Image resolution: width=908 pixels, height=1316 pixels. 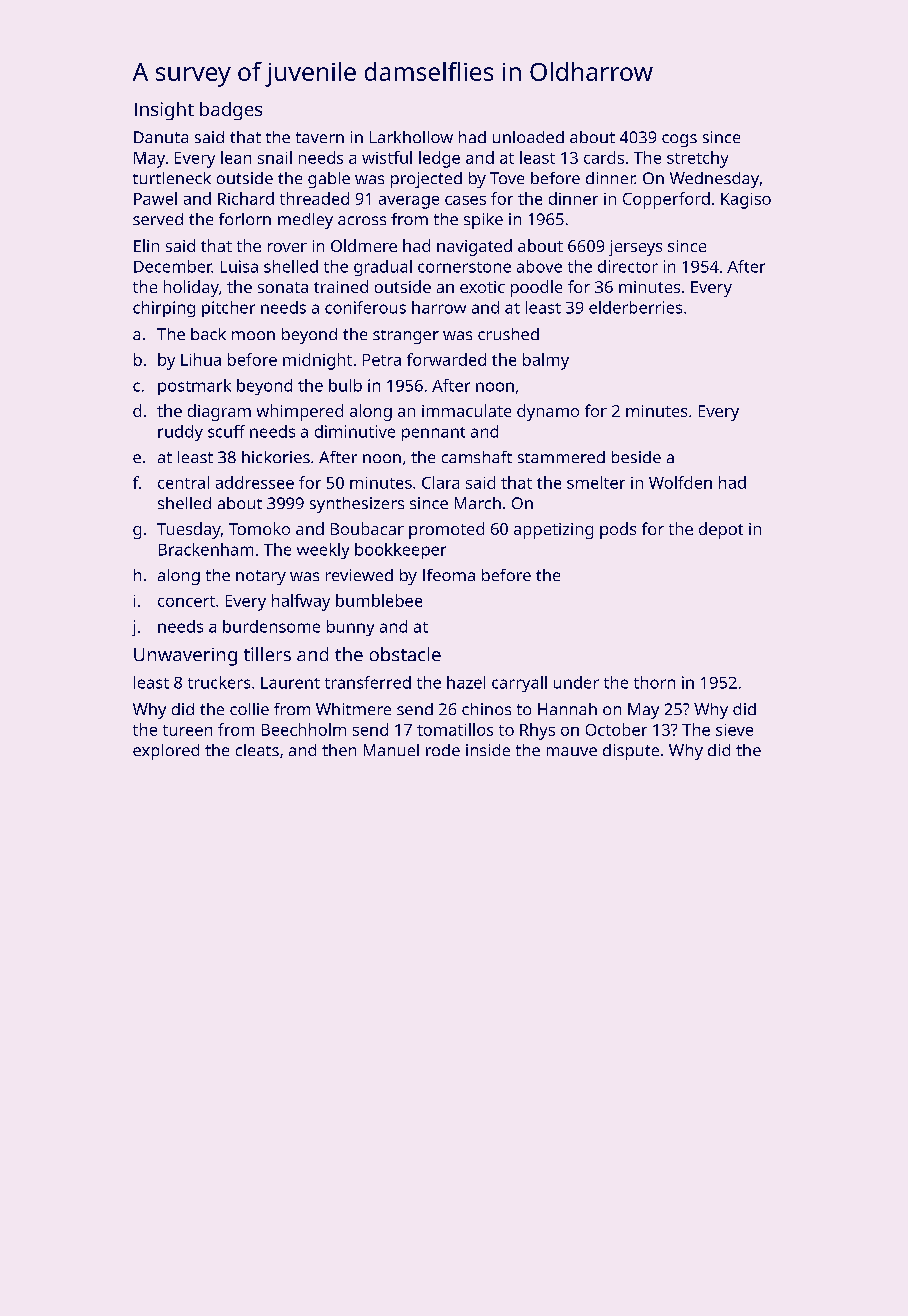 What do you see at coordinates (636, 457) in the screenshot?
I see `beside` at bounding box center [636, 457].
